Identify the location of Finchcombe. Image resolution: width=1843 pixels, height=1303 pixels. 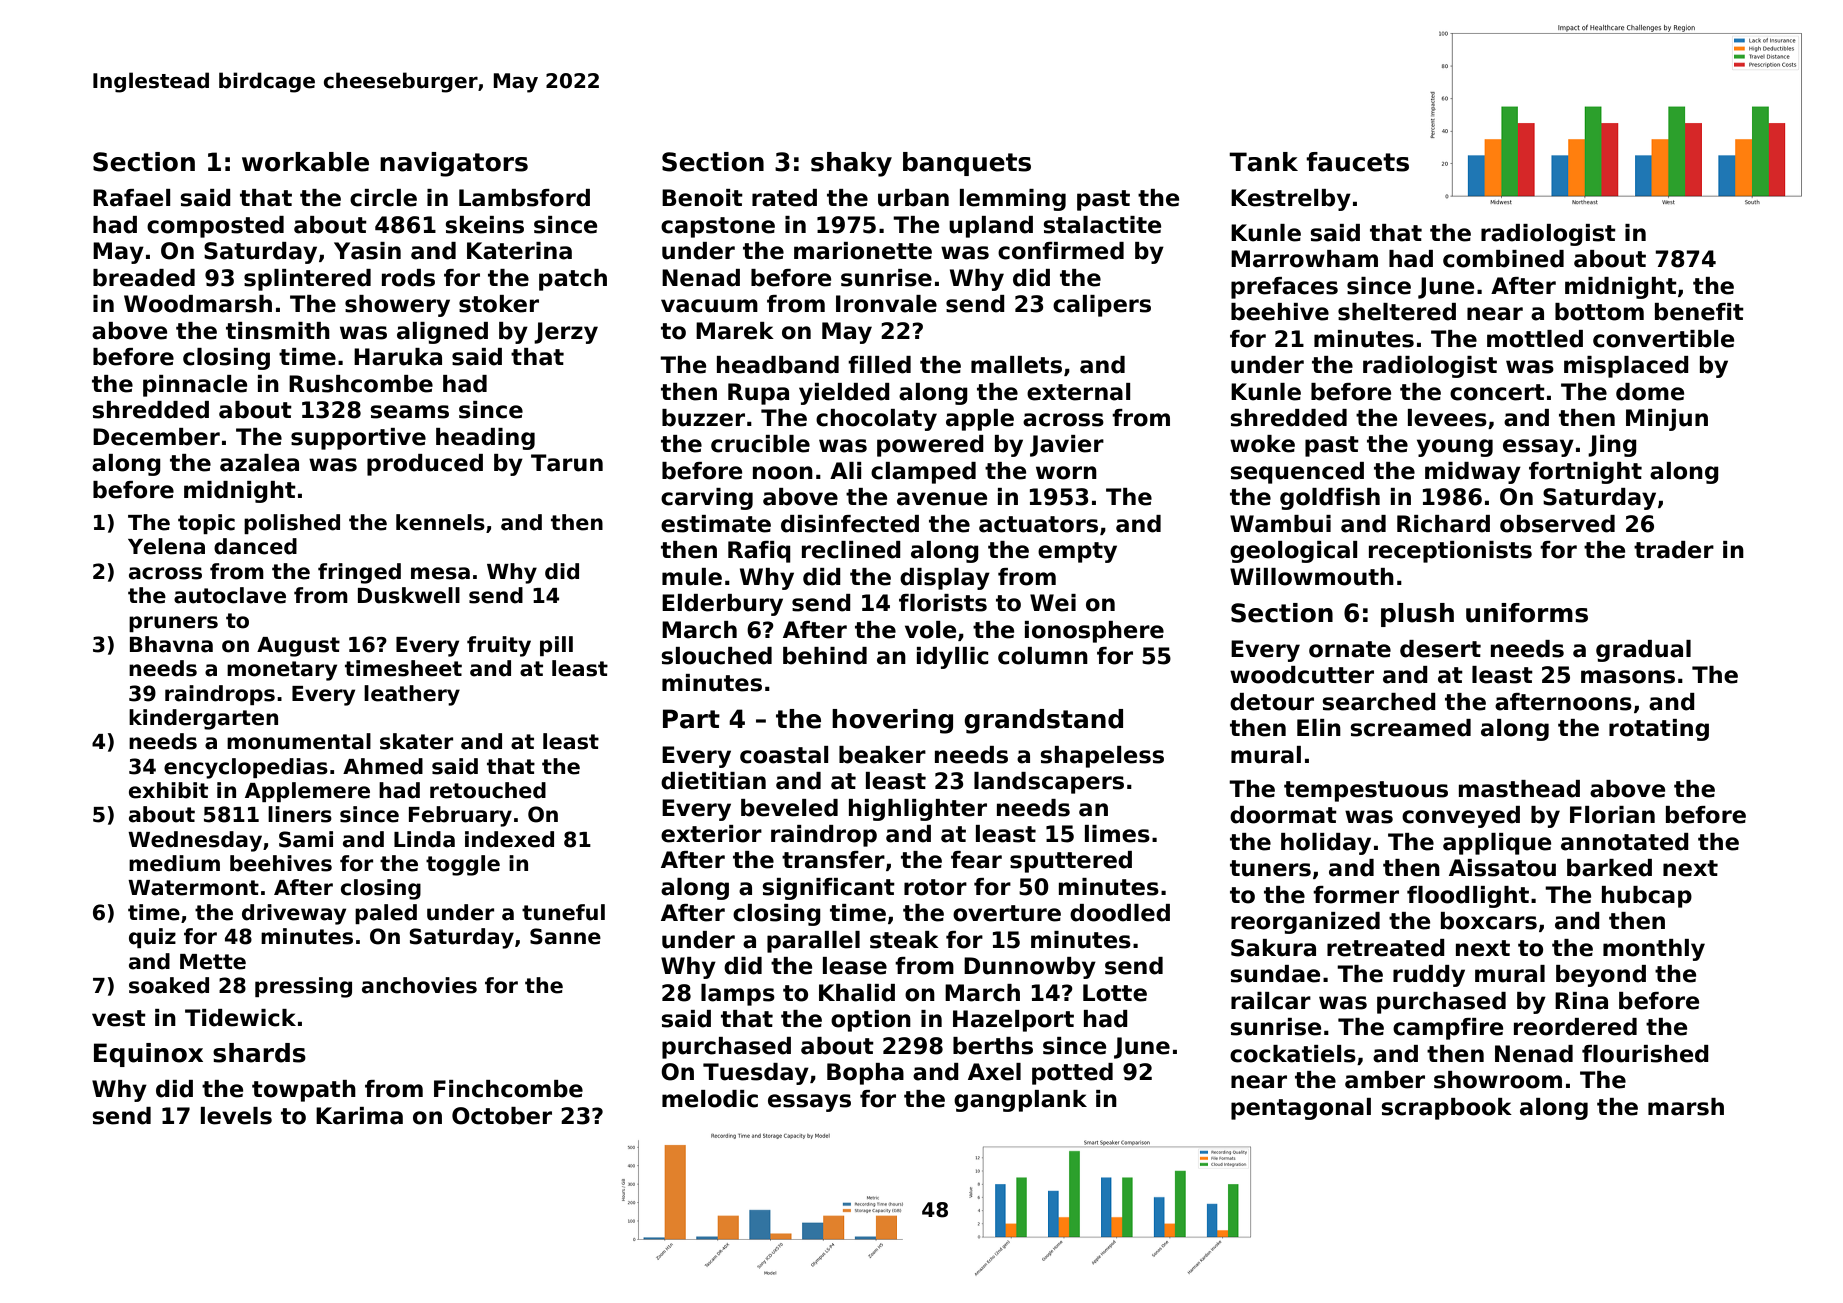
(508, 1089).
